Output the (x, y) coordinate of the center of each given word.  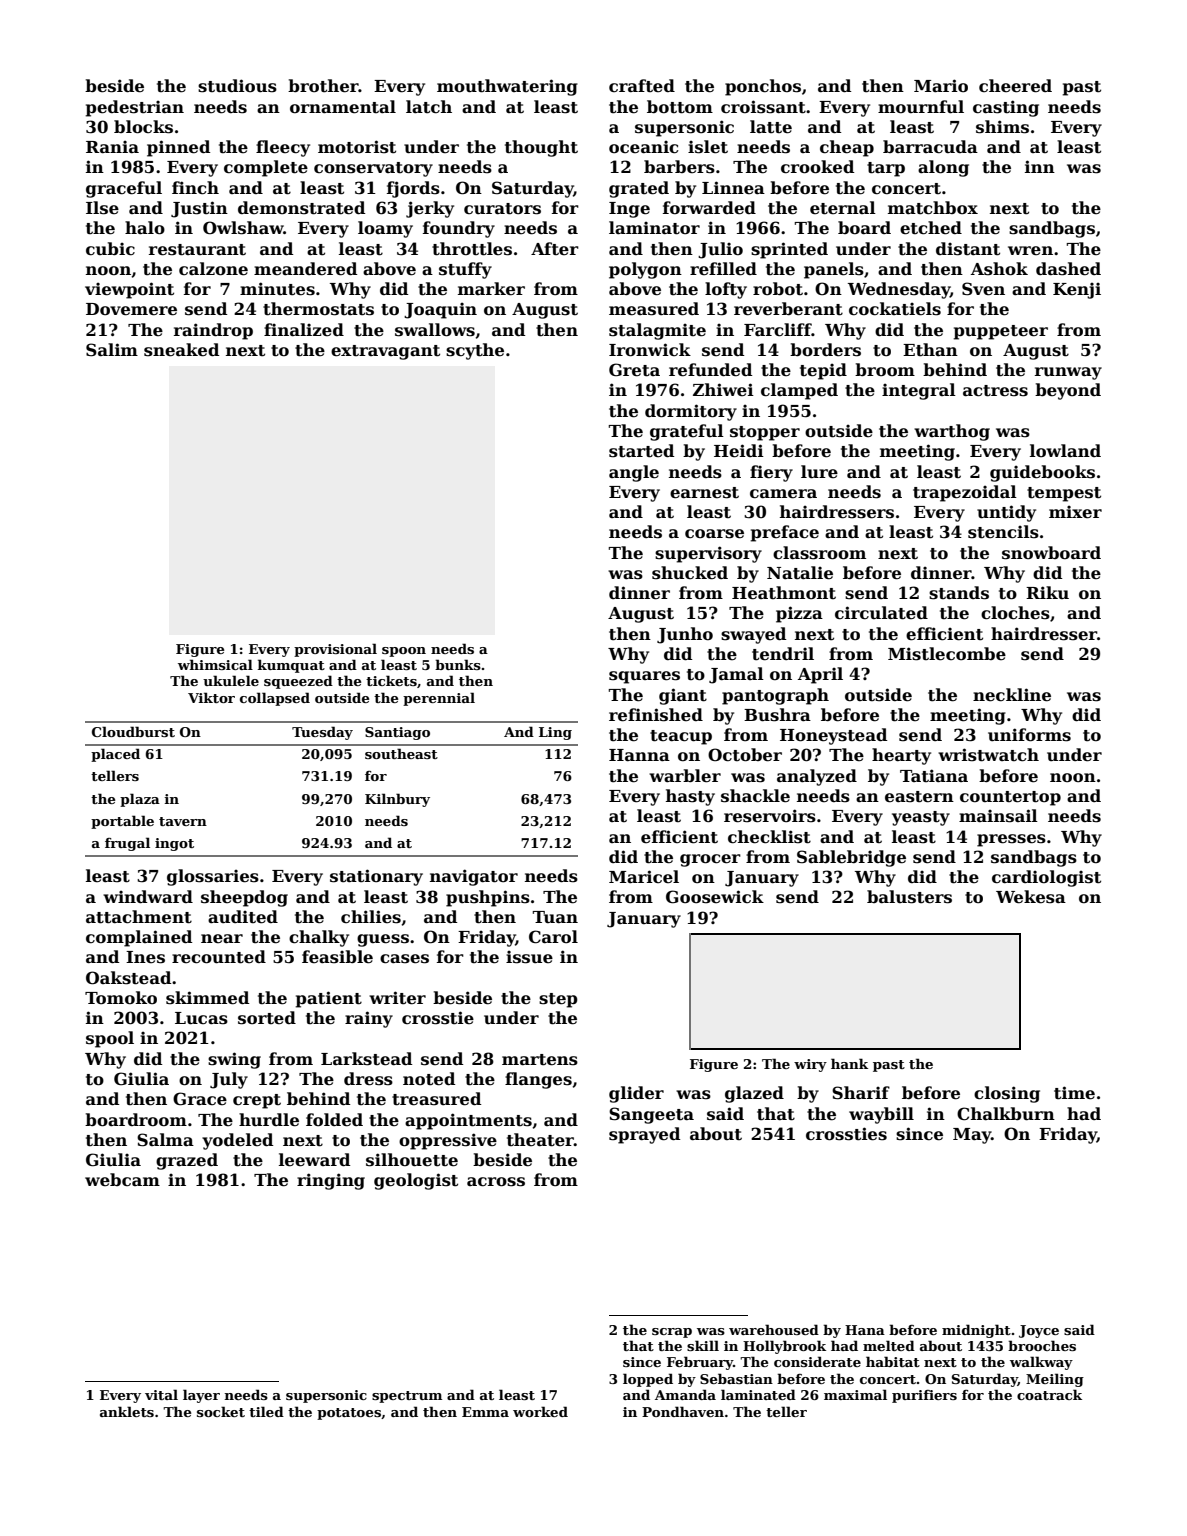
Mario (941, 86)
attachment (139, 917)
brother (323, 86)
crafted (642, 85)
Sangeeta (651, 1115)
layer (201, 1396)
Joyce (1039, 1331)
